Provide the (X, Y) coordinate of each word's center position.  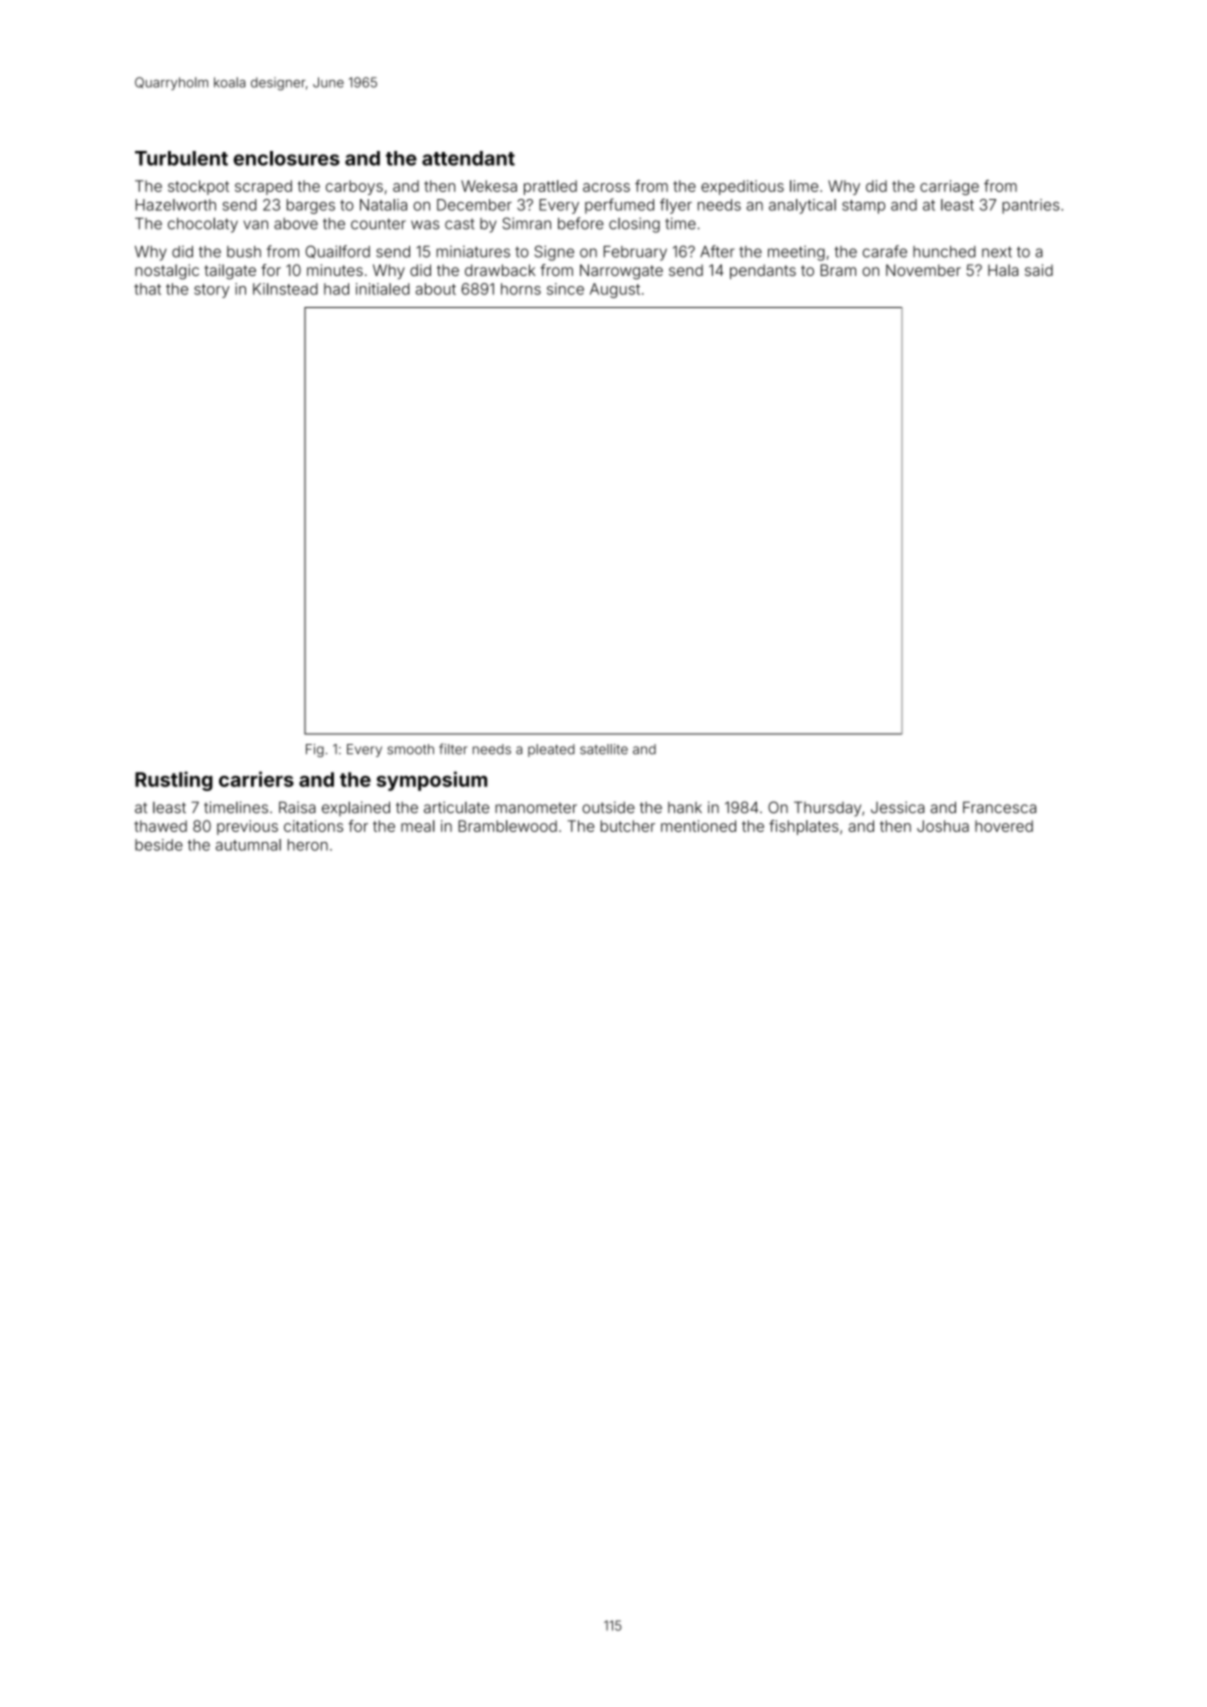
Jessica (898, 807)
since (565, 289)
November (923, 270)
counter (378, 224)
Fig (315, 750)
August (615, 290)
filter (453, 749)
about (435, 289)
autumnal (248, 845)
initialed (382, 289)
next (997, 252)
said (1039, 270)
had (336, 289)
